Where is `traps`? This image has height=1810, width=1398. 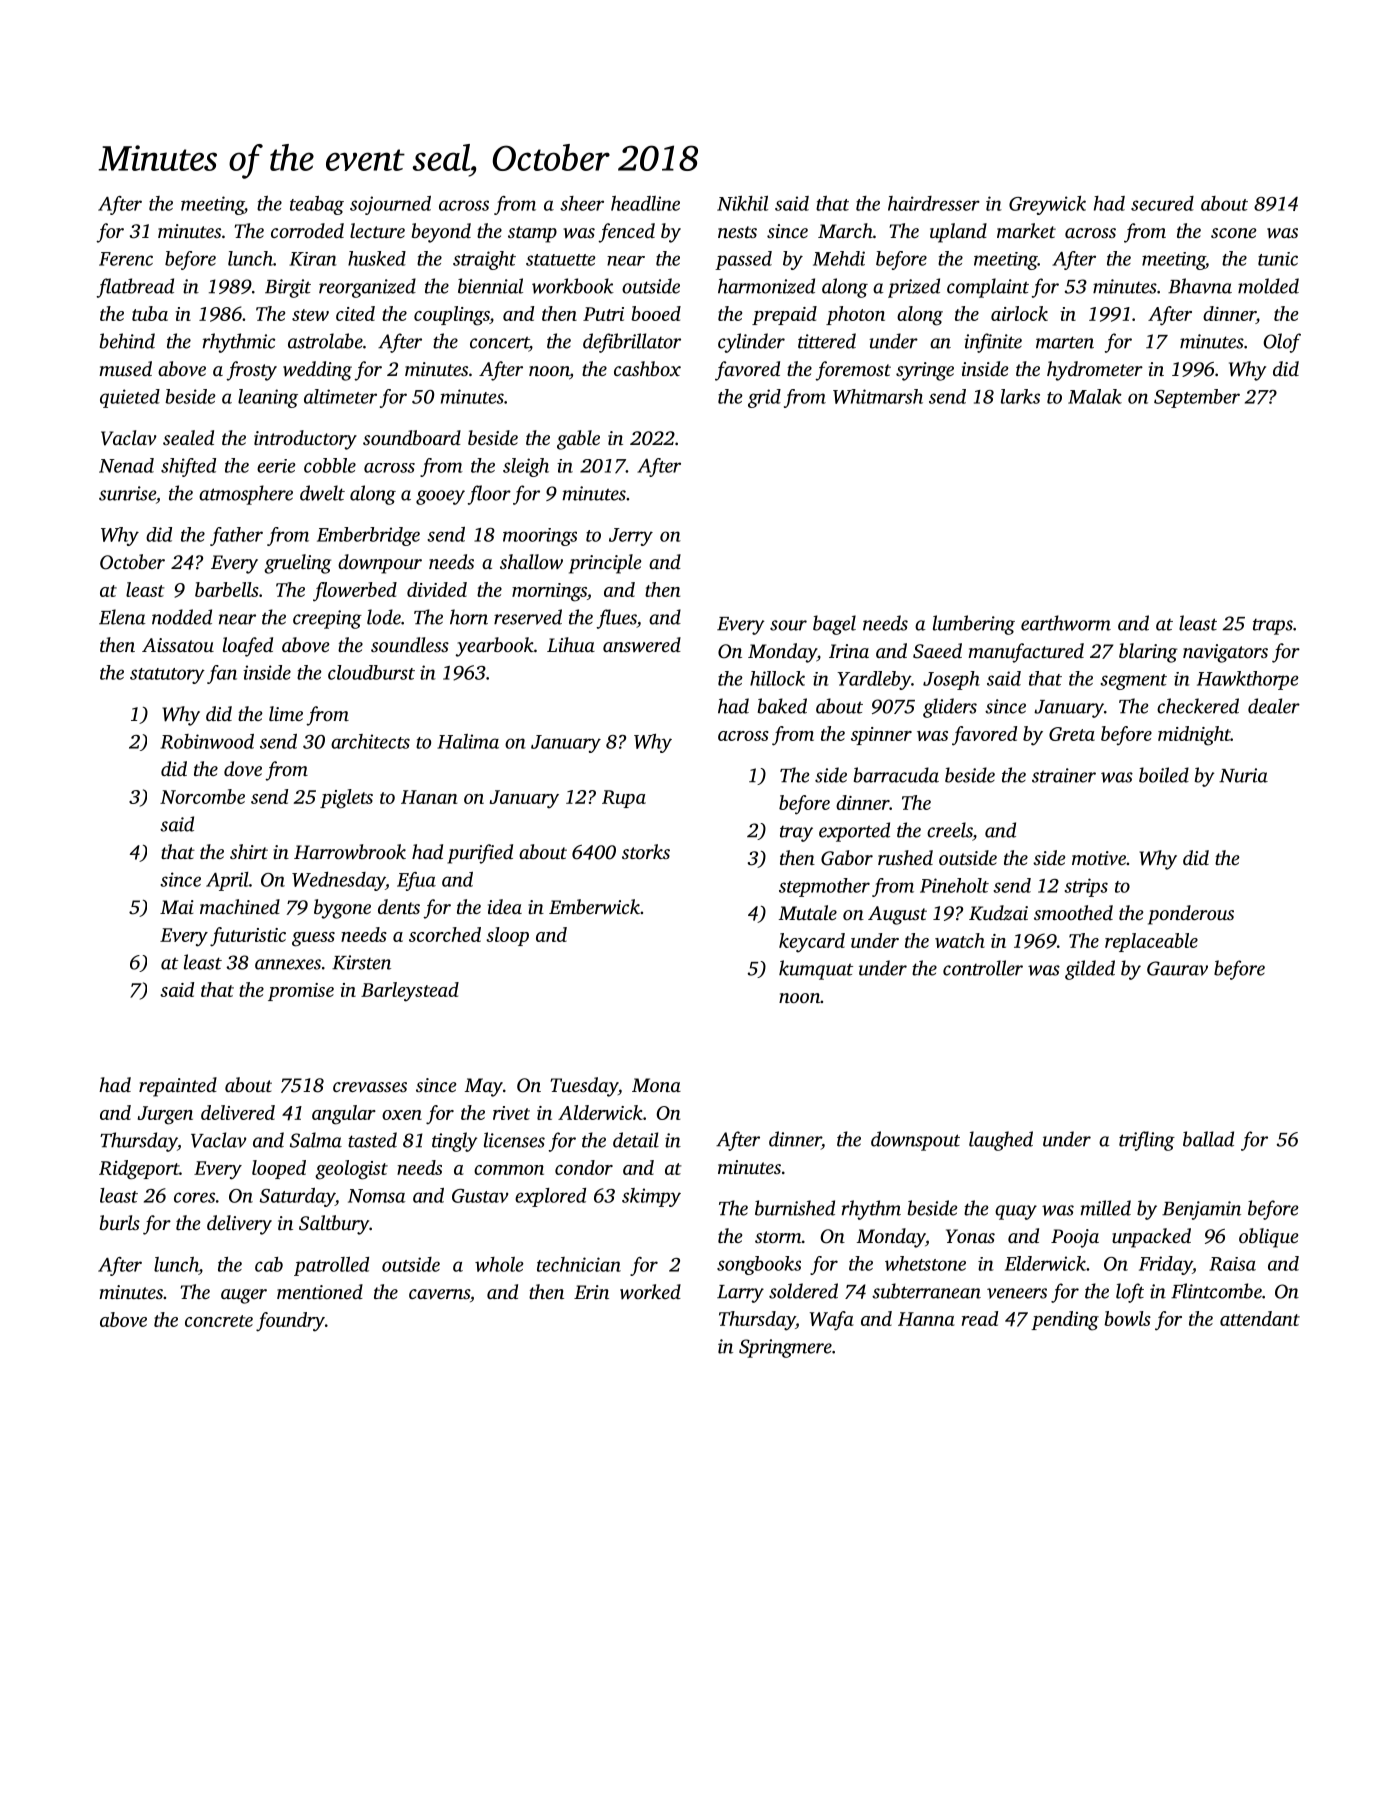 traps is located at coordinates (1273, 627).
